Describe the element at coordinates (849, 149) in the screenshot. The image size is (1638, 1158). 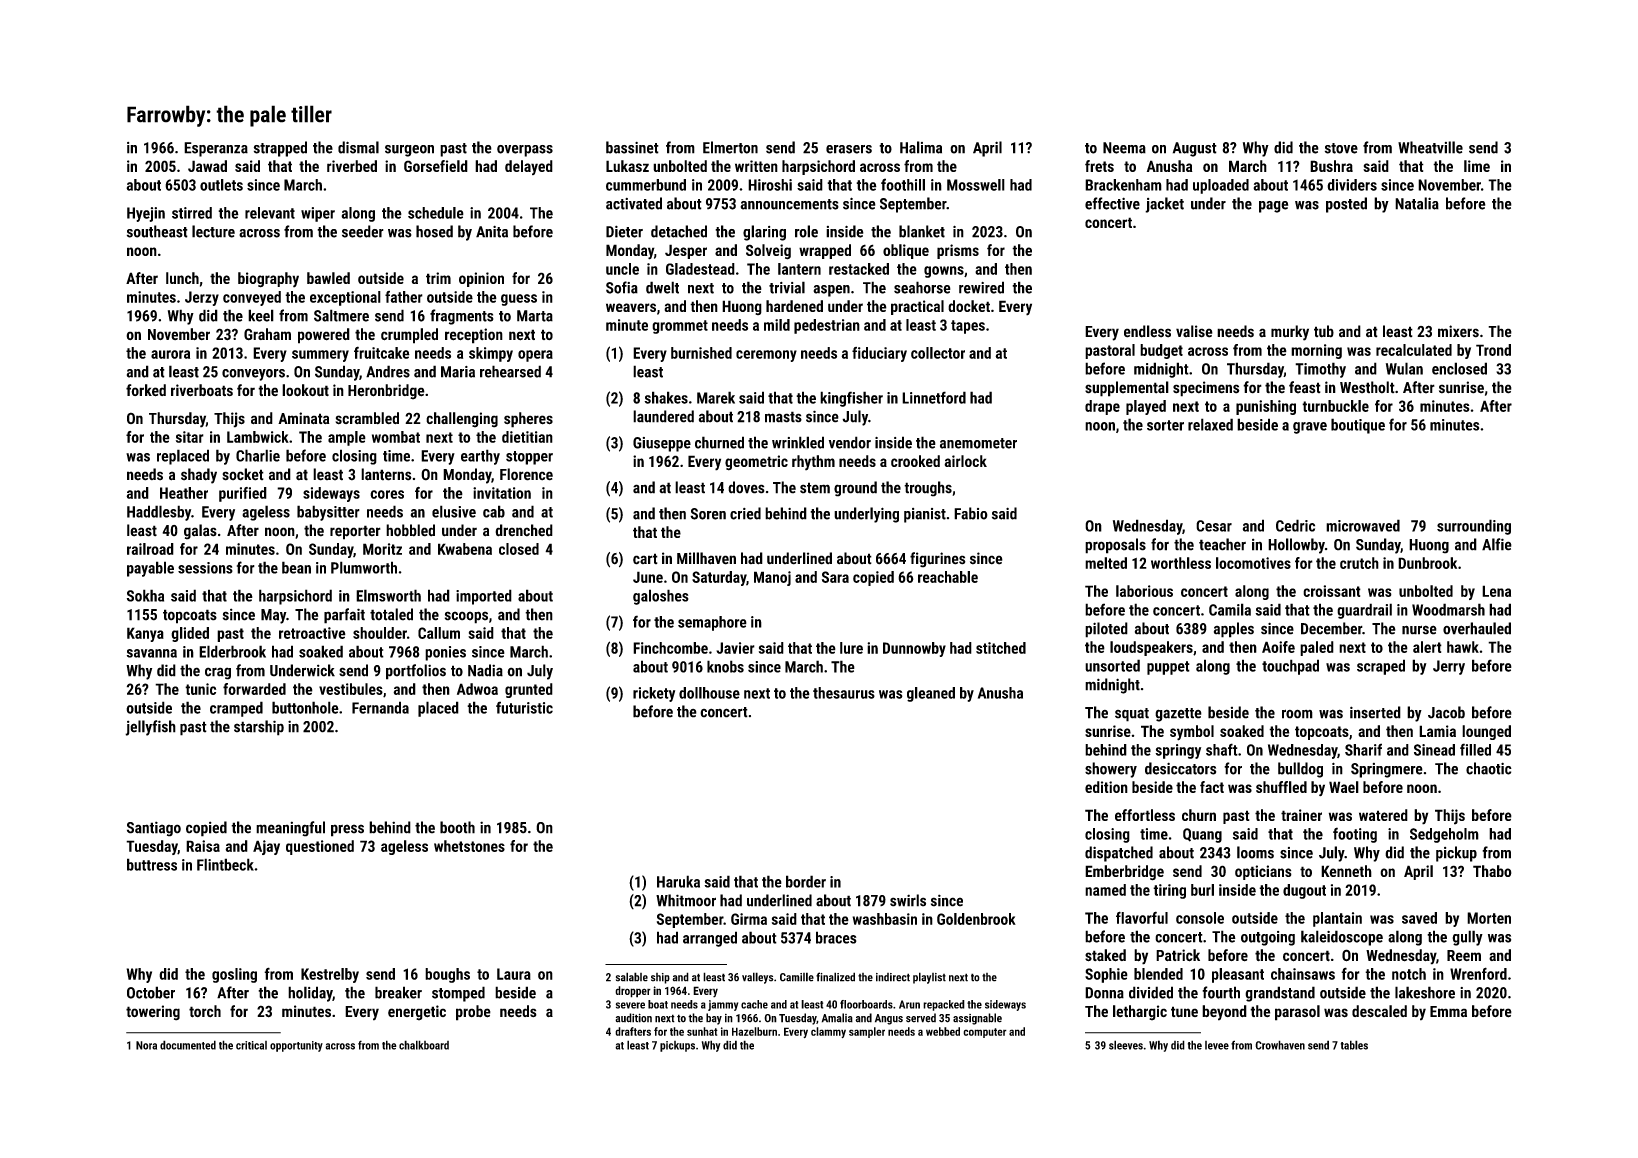
I see `erasers` at that location.
